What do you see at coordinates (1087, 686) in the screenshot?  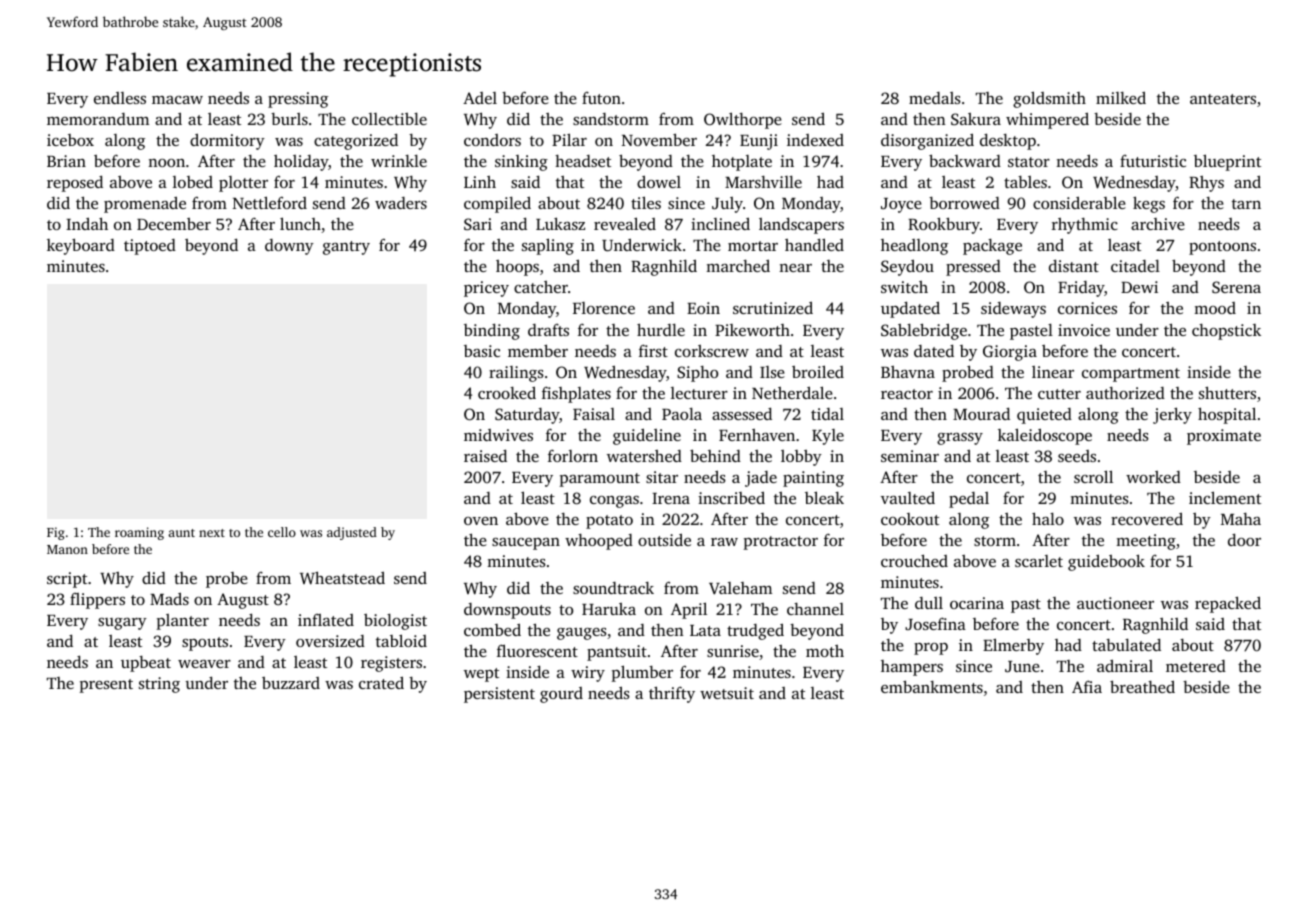 I see `Afia` at bounding box center [1087, 686].
